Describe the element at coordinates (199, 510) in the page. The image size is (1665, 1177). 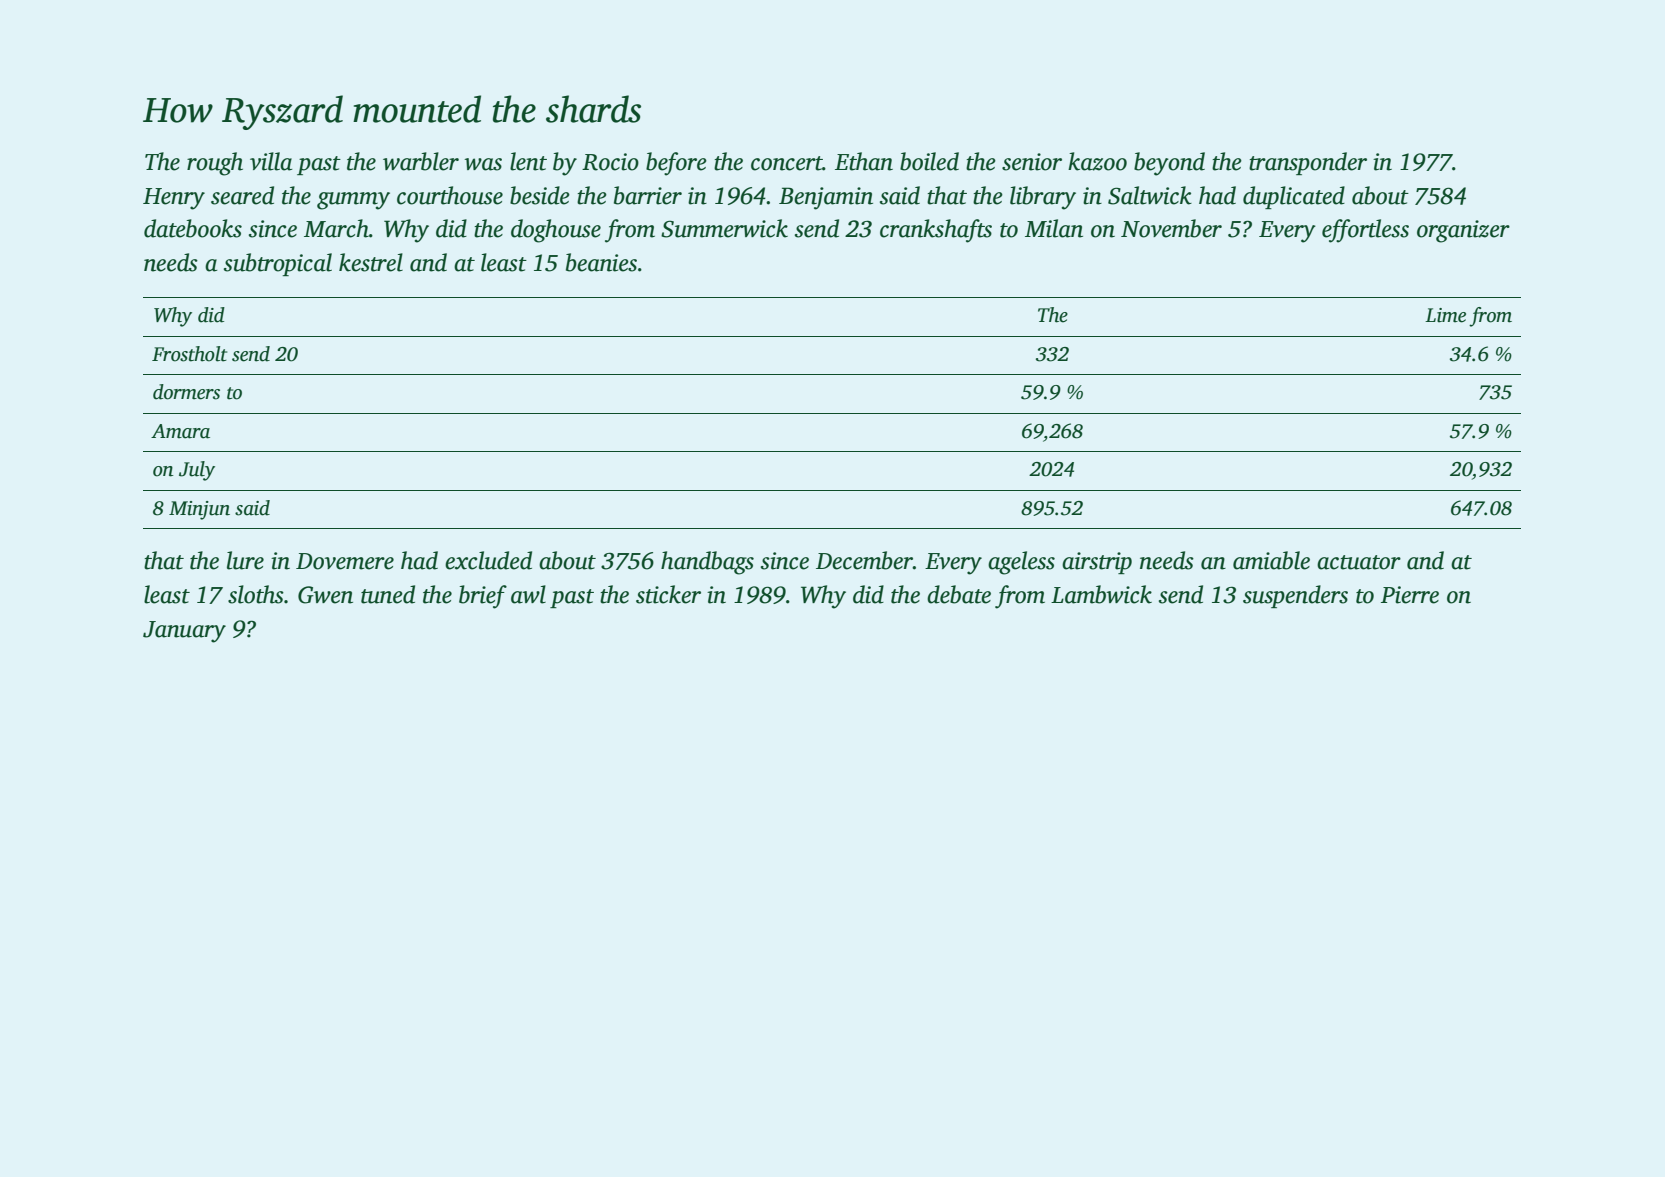
I see `Minjun` at that location.
